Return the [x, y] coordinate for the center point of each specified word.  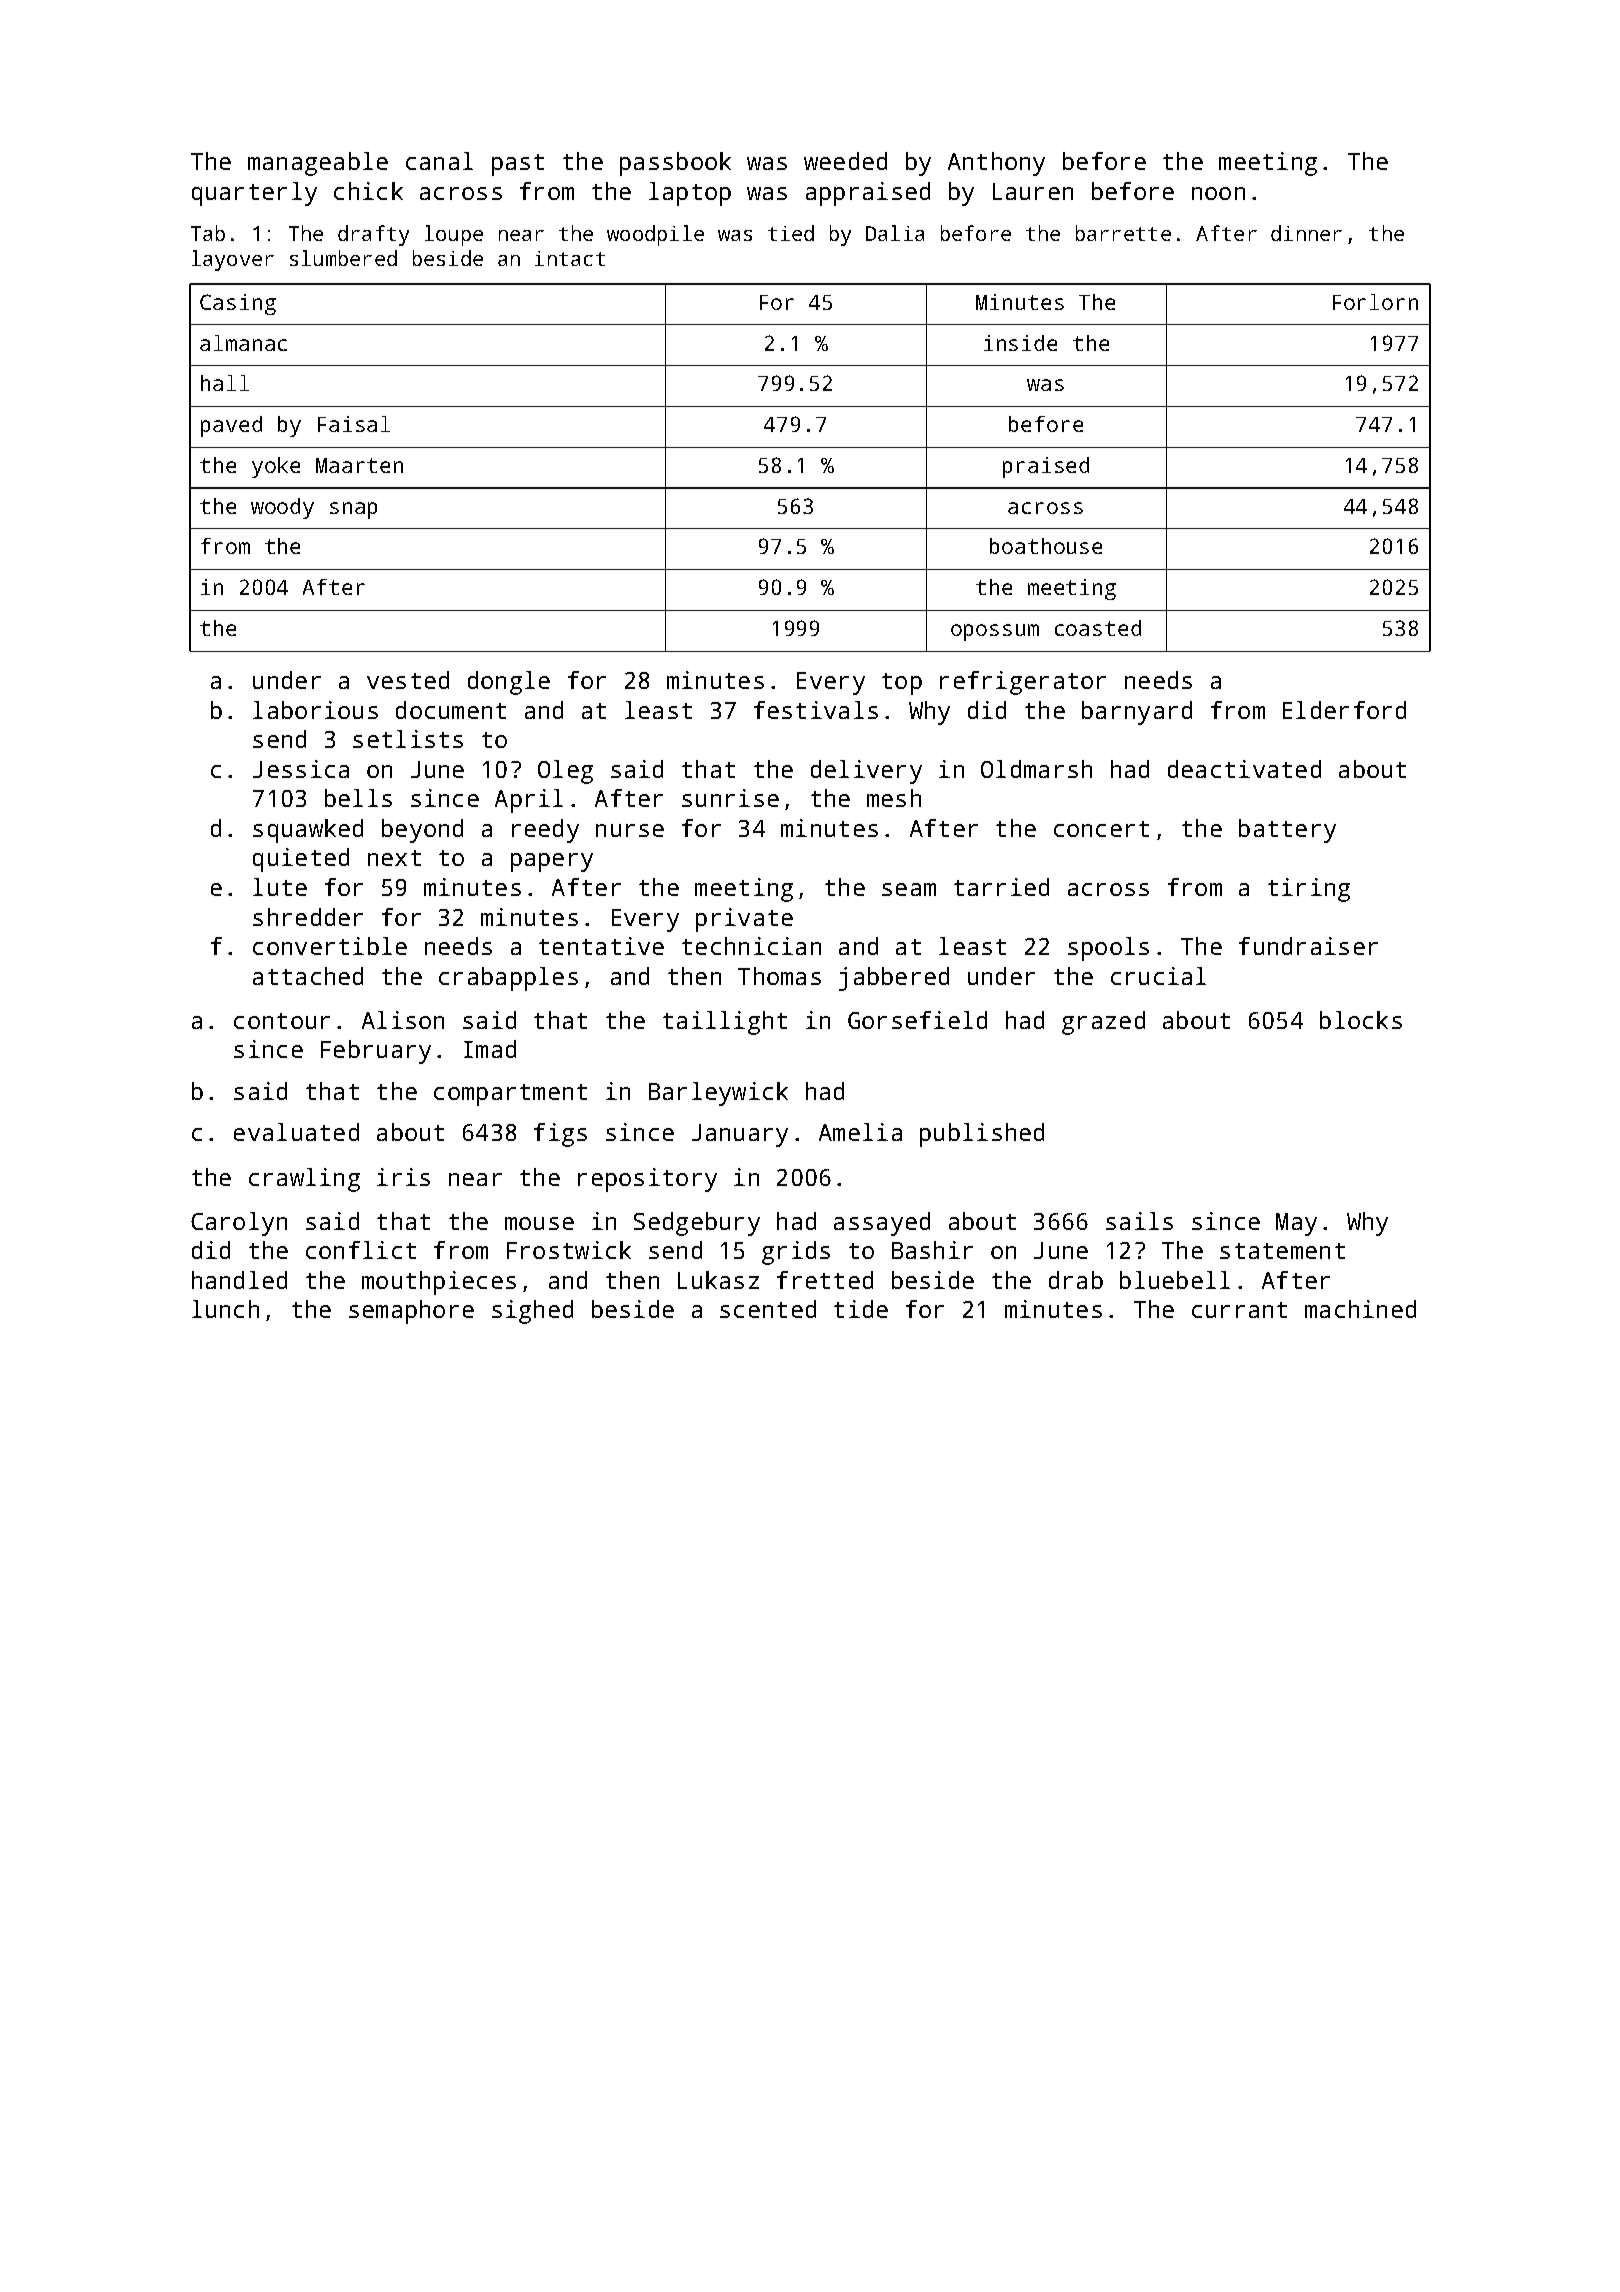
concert [1101, 829]
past [518, 165]
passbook [675, 164]
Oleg [565, 772]
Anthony [996, 164]
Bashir [932, 1250]
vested [408, 680]
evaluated [296, 1132]
